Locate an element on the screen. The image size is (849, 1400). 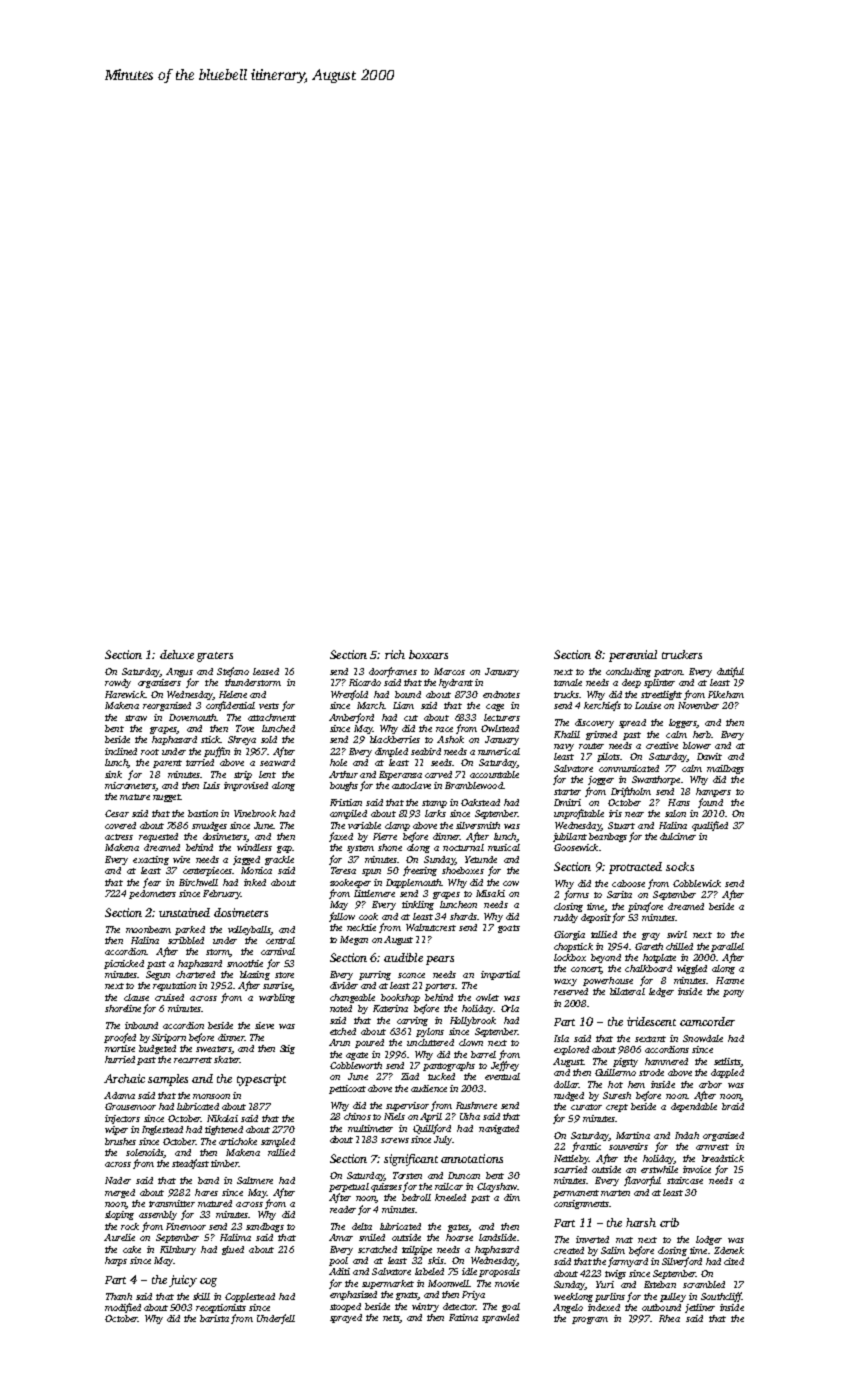
wiggled is located at coordinates (692, 969).
